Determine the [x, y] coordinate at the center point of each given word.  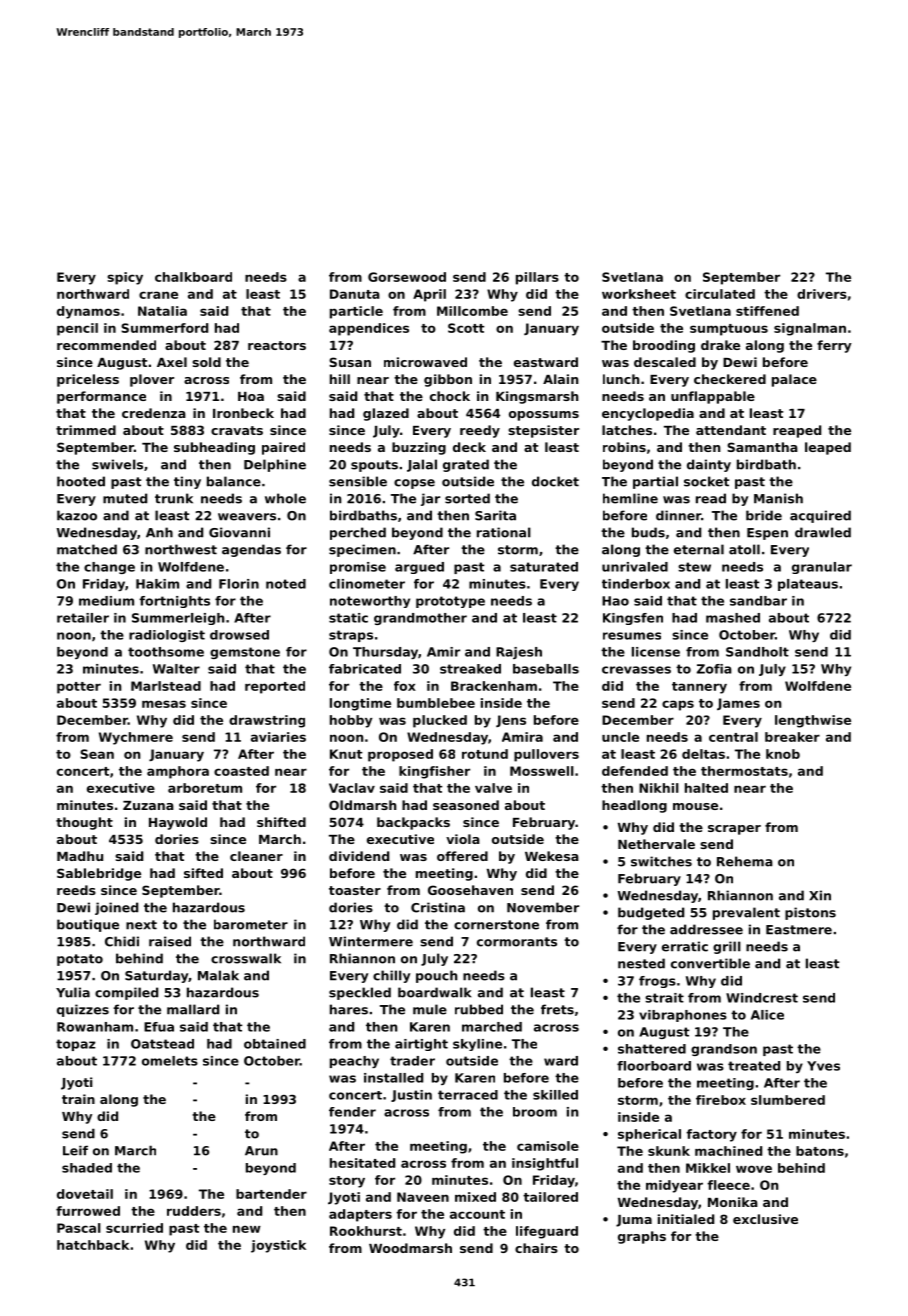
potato [80, 960]
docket [555, 481]
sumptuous [729, 330]
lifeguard [547, 1232]
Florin [239, 584]
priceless [88, 380]
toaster [355, 890]
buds [648, 532]
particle [356, 312]
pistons [810, 913]
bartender [271, 1194]
